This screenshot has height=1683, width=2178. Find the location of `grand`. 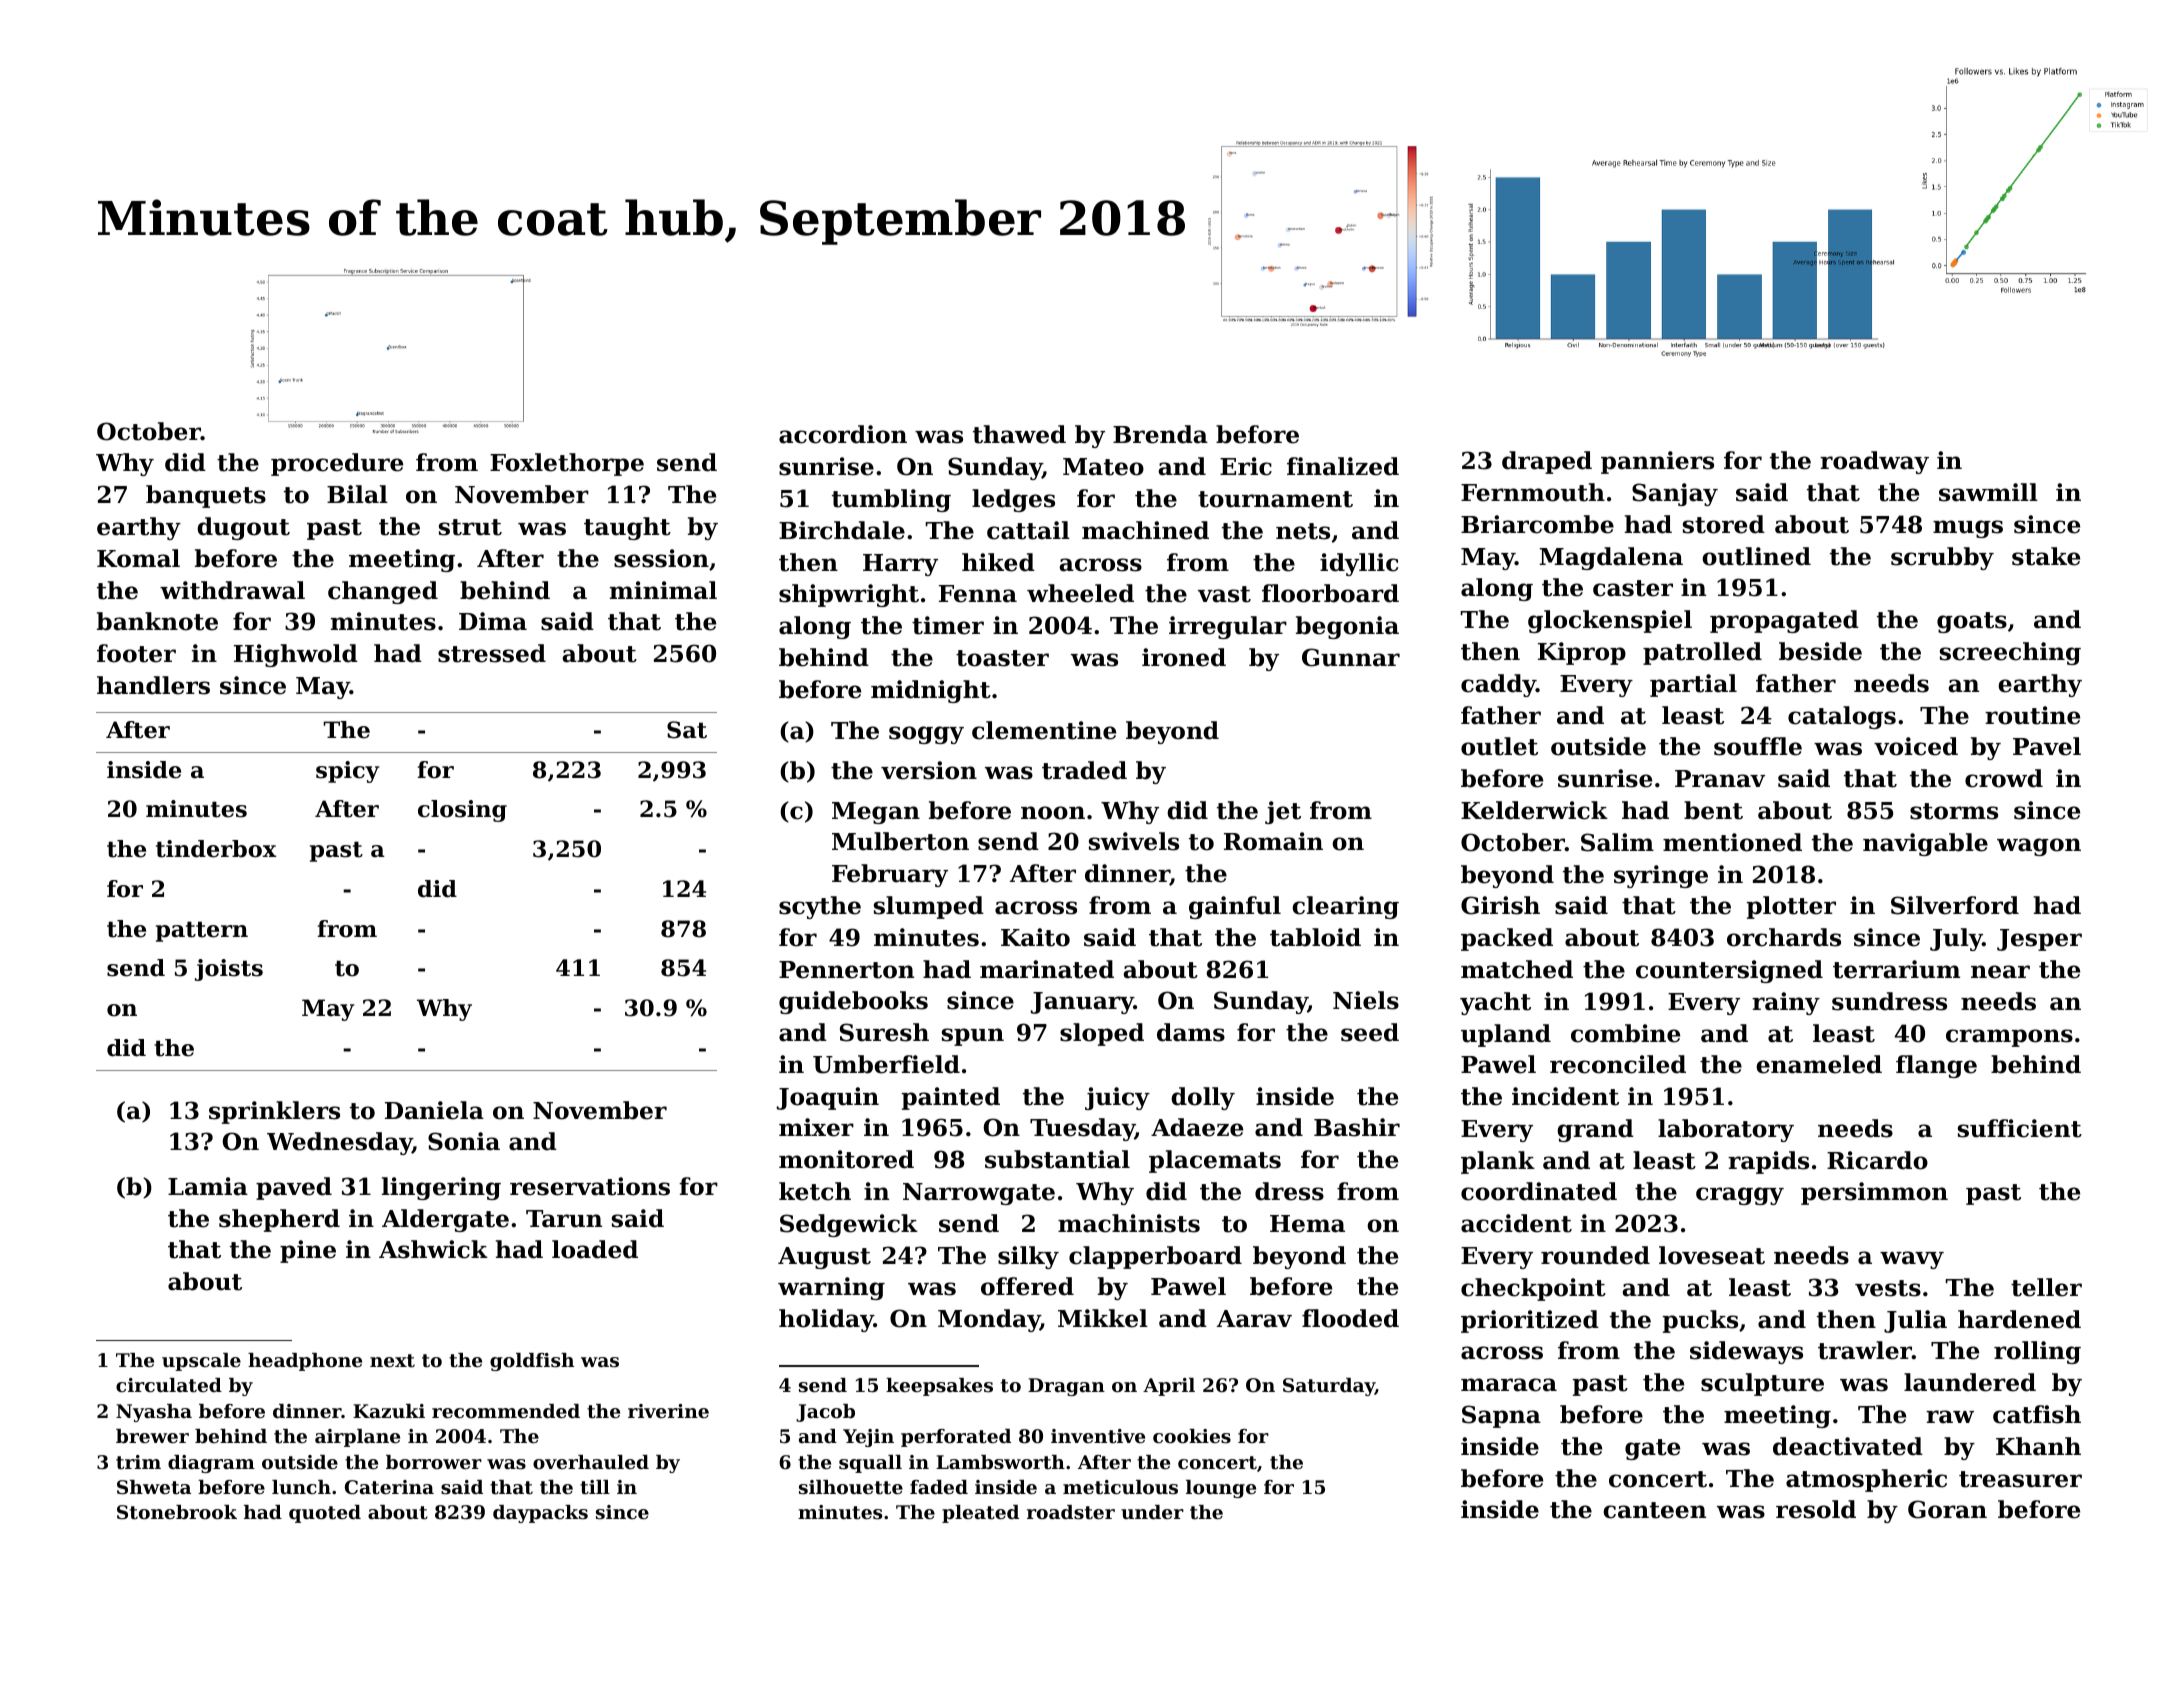

grand is located at coordinates (1595, 1130).
